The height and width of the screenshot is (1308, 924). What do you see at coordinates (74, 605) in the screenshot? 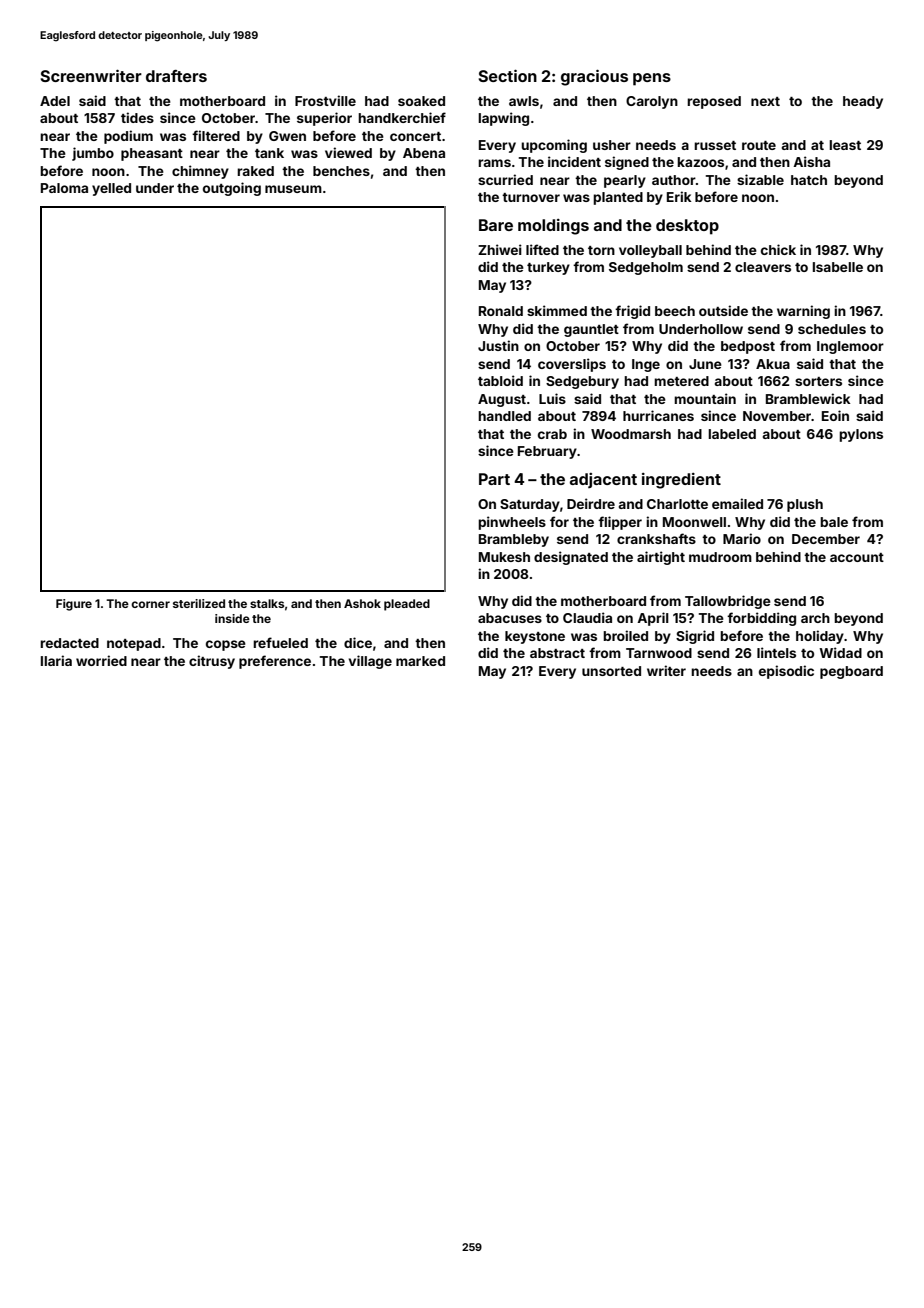
I see `Figure` at bounding box center [74, 605].
